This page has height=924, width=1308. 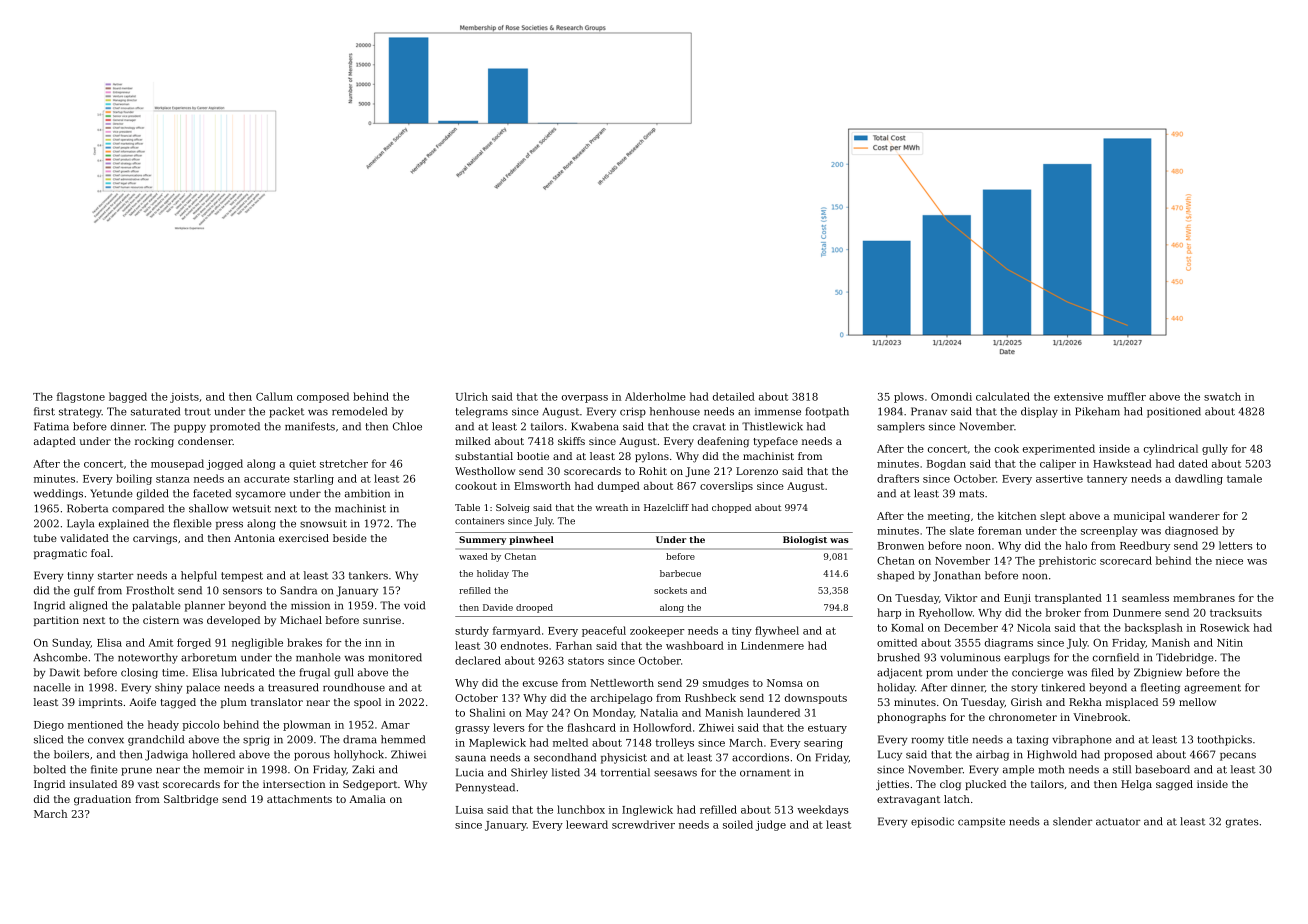 What do you see at coordinates (1171, 449) in the page?
I see `cylindrical` at bounding box center [1171, 449].
